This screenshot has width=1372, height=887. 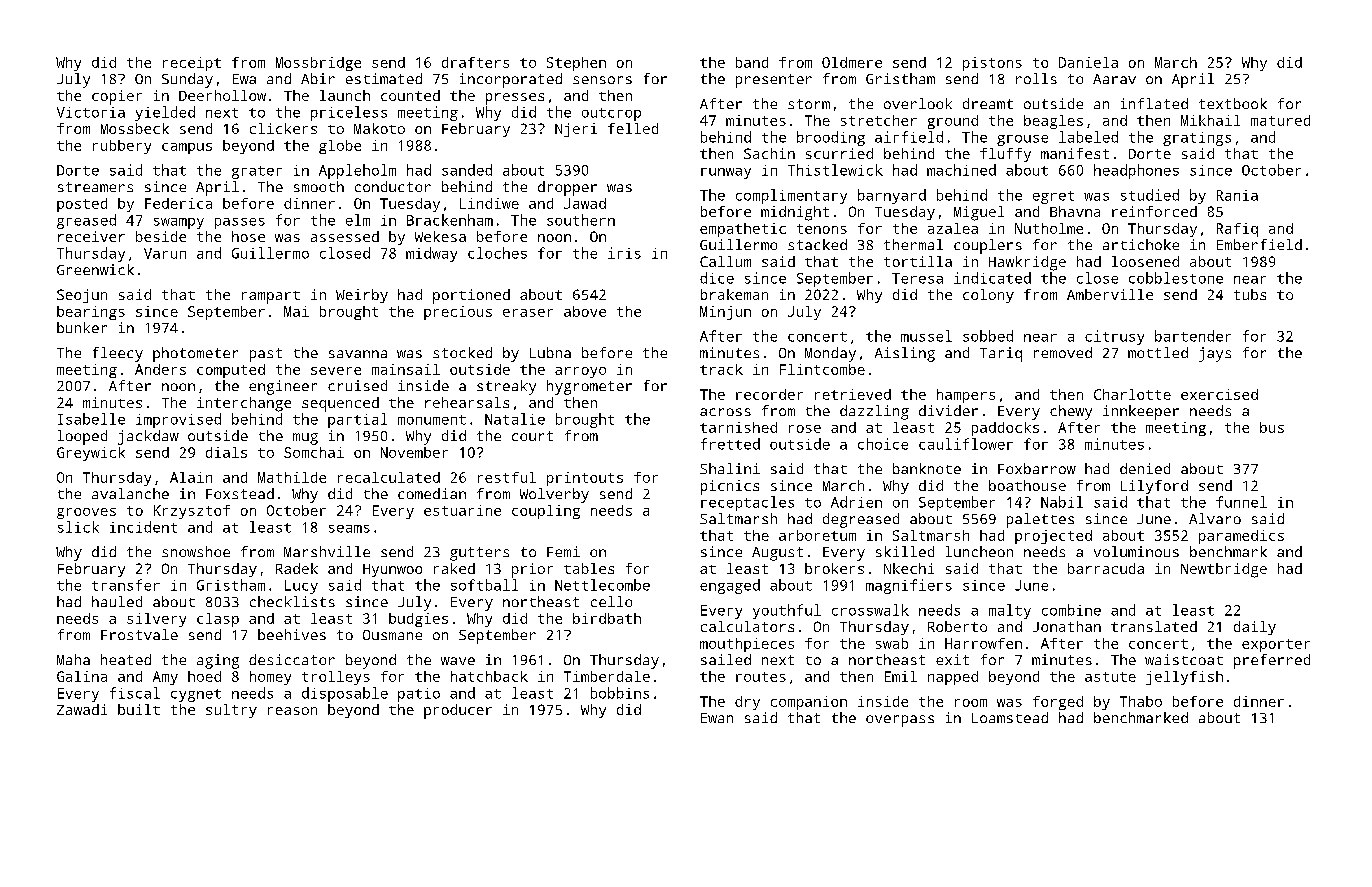 What do you see at coordinates (122, 147) in the screenshot?
I see `rubbery` at bounding box center [122, 147].
